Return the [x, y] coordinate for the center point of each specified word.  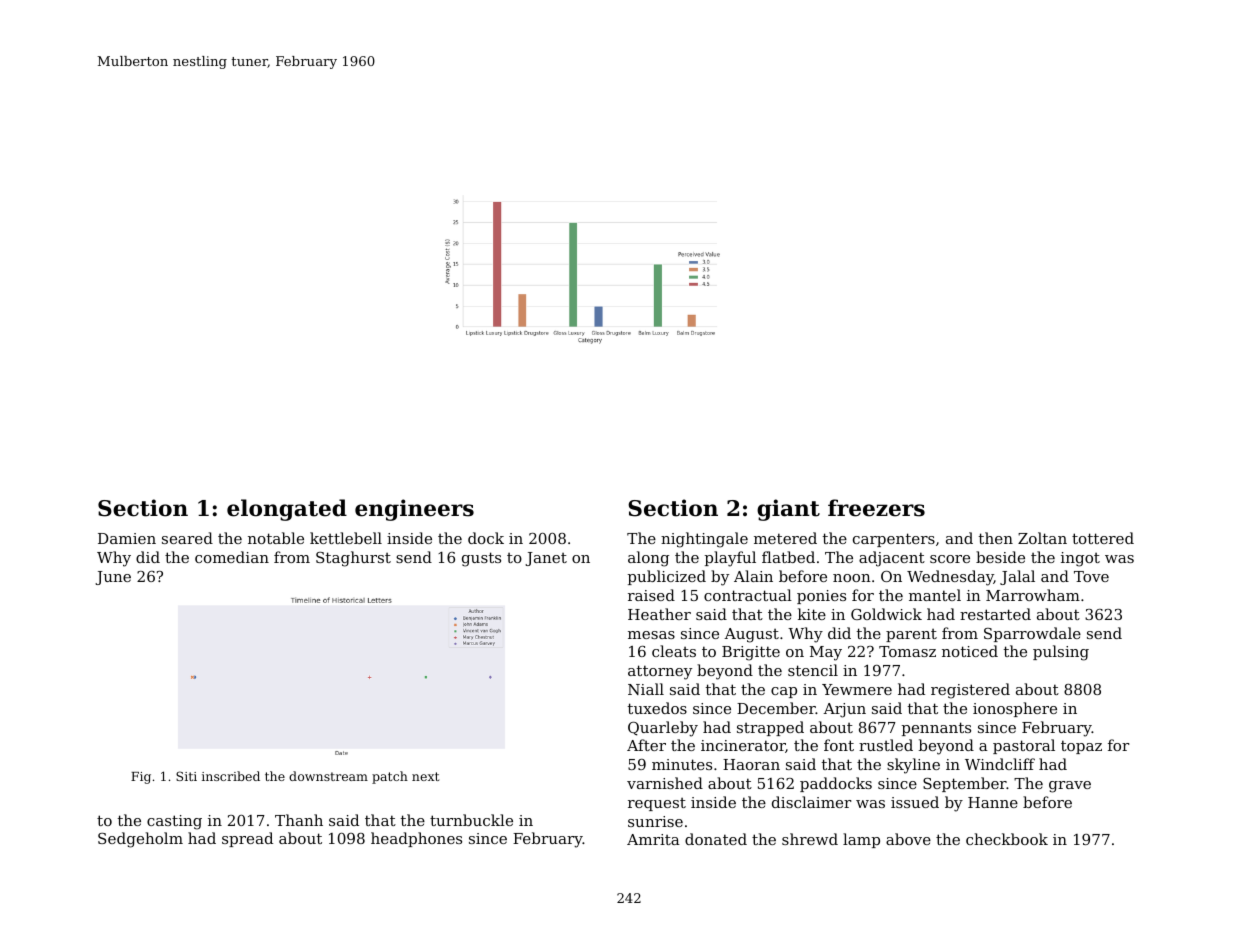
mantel [935, 595]
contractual [748, 595]
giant [788, 510]
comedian [232, 557]
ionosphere [1015, 709]
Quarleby [663, 729]
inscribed [231, 776]
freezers [876, 508]
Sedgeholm [140, 840]
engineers [414, 510]
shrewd [810, 839]
